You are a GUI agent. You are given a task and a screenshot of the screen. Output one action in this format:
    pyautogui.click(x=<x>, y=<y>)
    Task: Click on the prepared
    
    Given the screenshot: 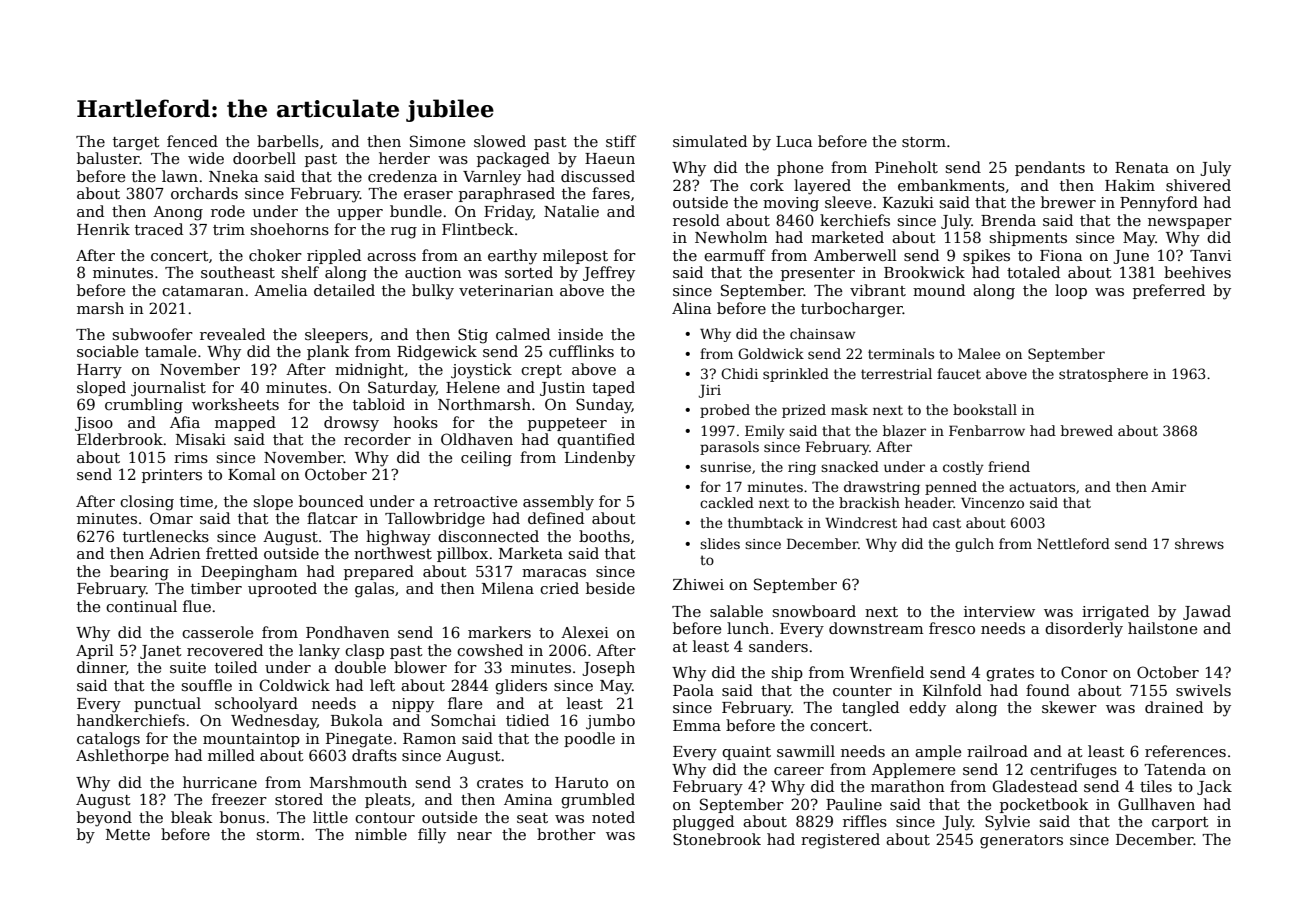 What is the action you would take?
    pyautogui.click(x=379, y=572)
